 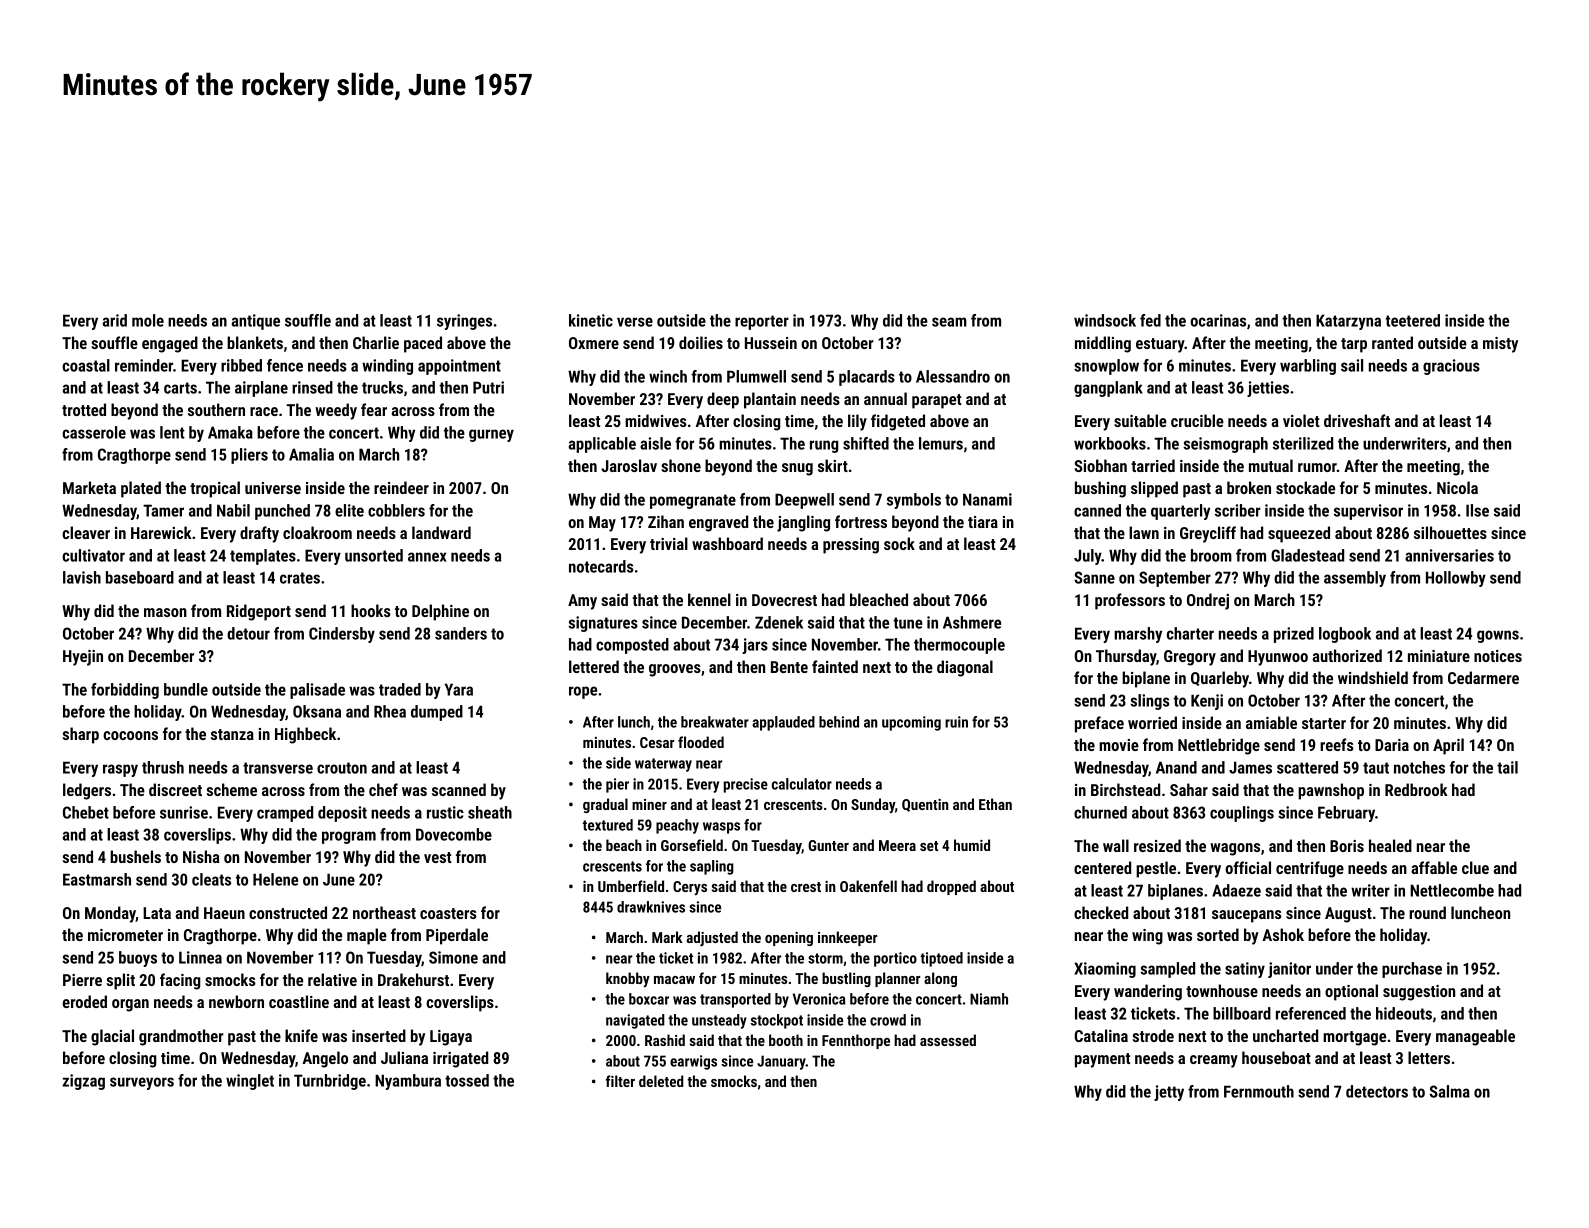 I want to click on teetered, so click(x=1412, y=320).
